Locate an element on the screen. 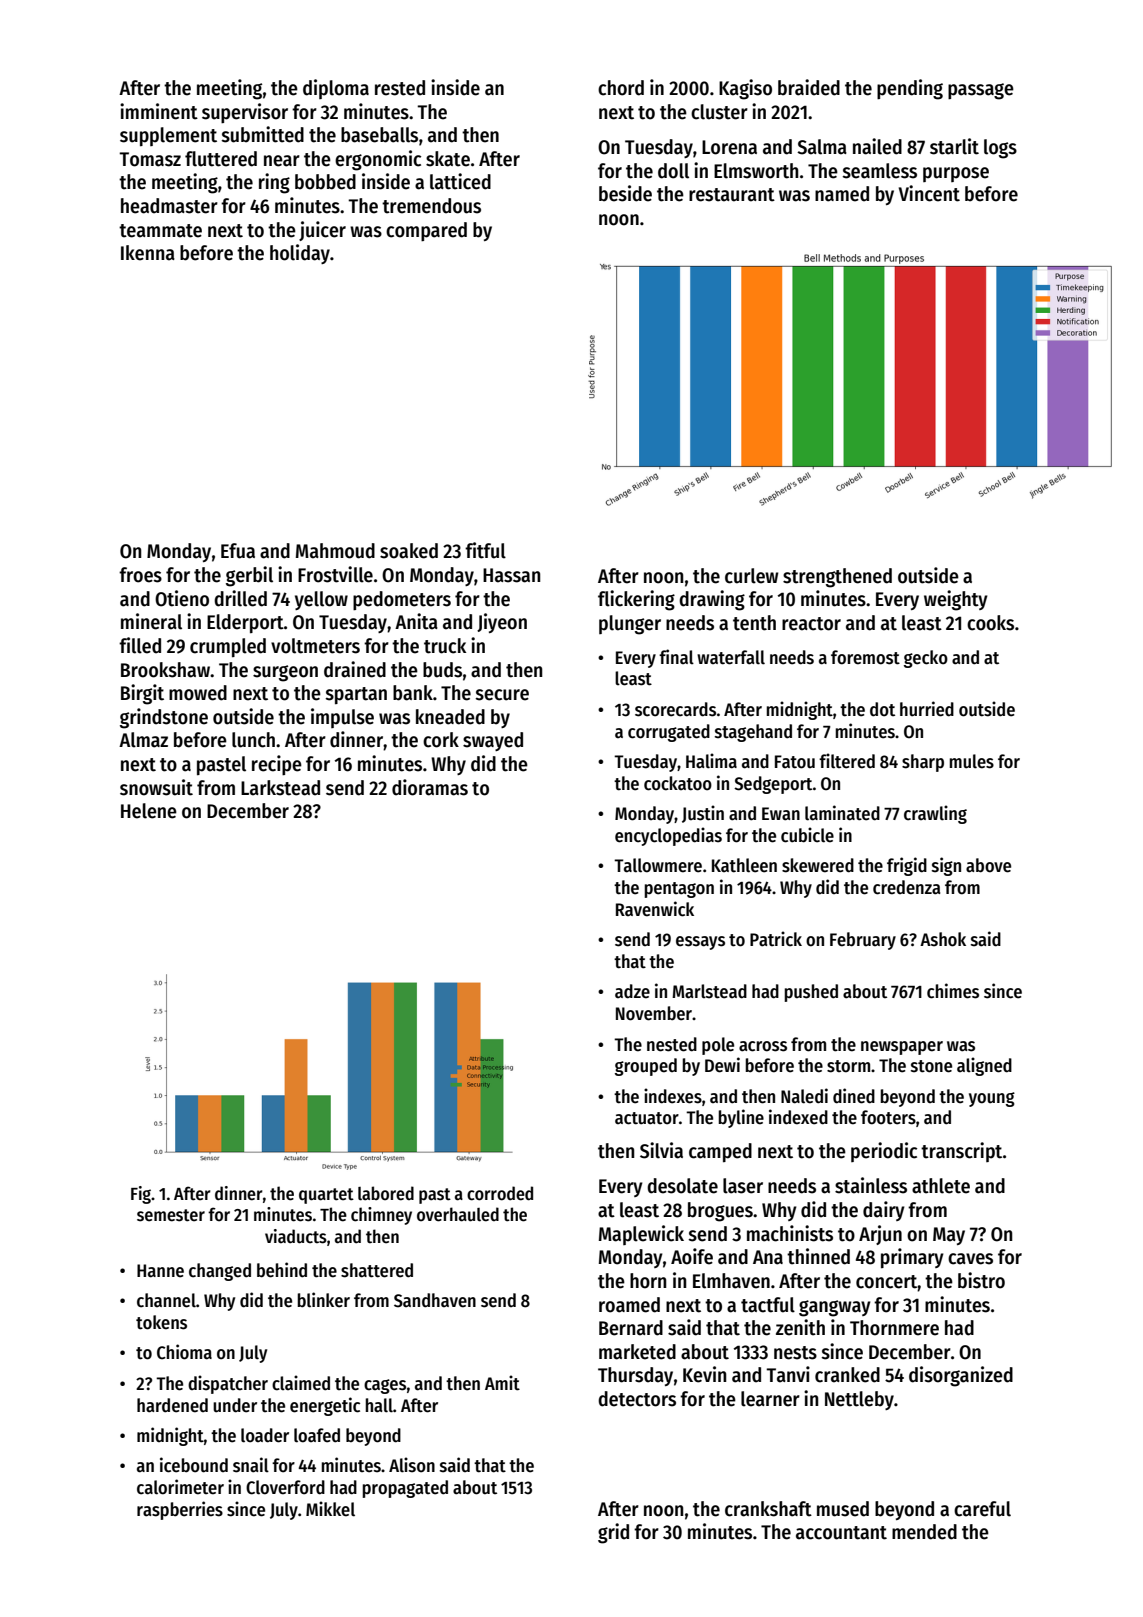  starlit is located at coordinates (954, 146).
